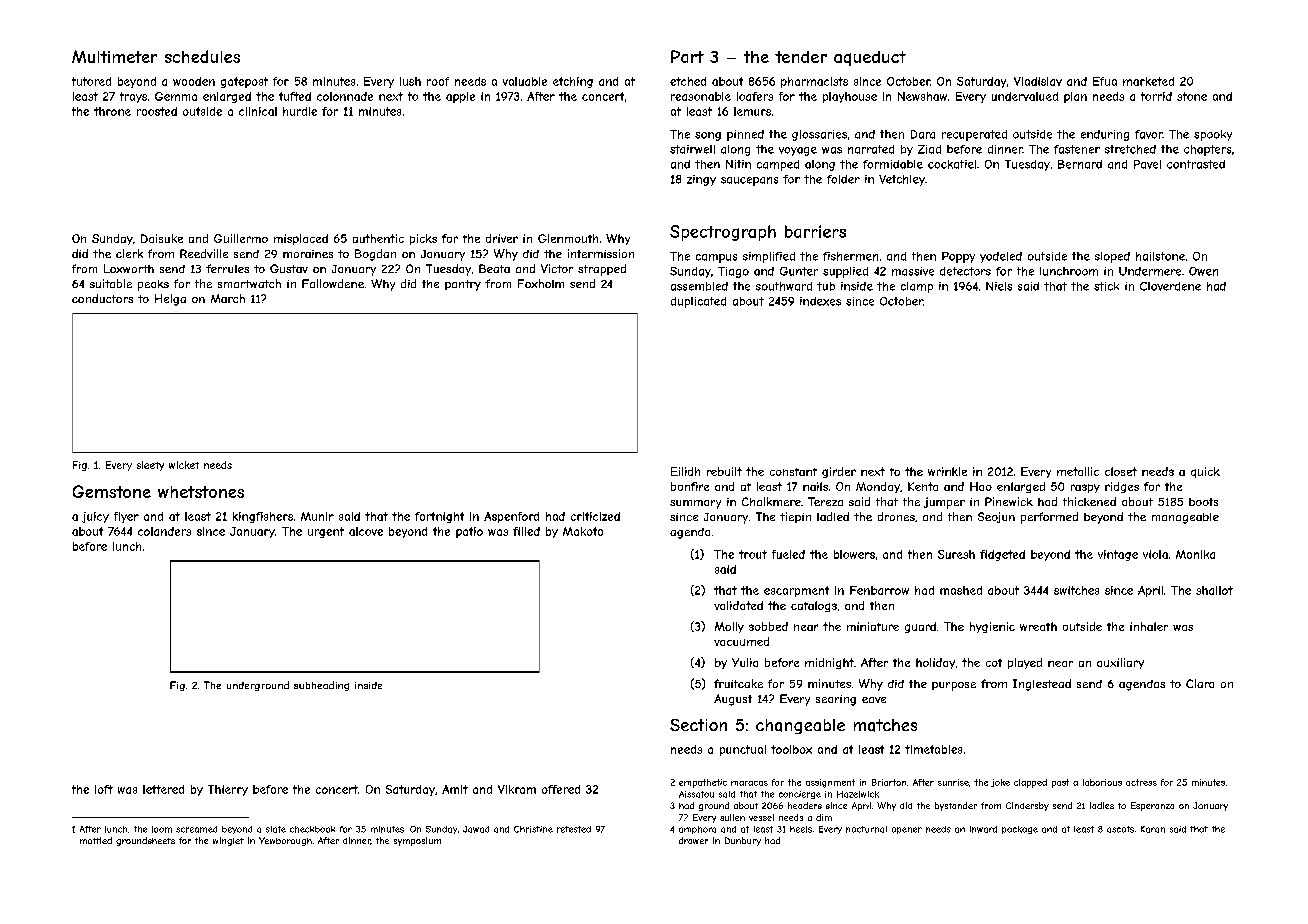 This screenshot has width=1308, height=924. Describe the element at coordinates (184, 465) in the screenshot. I see `wicket` at that location.
